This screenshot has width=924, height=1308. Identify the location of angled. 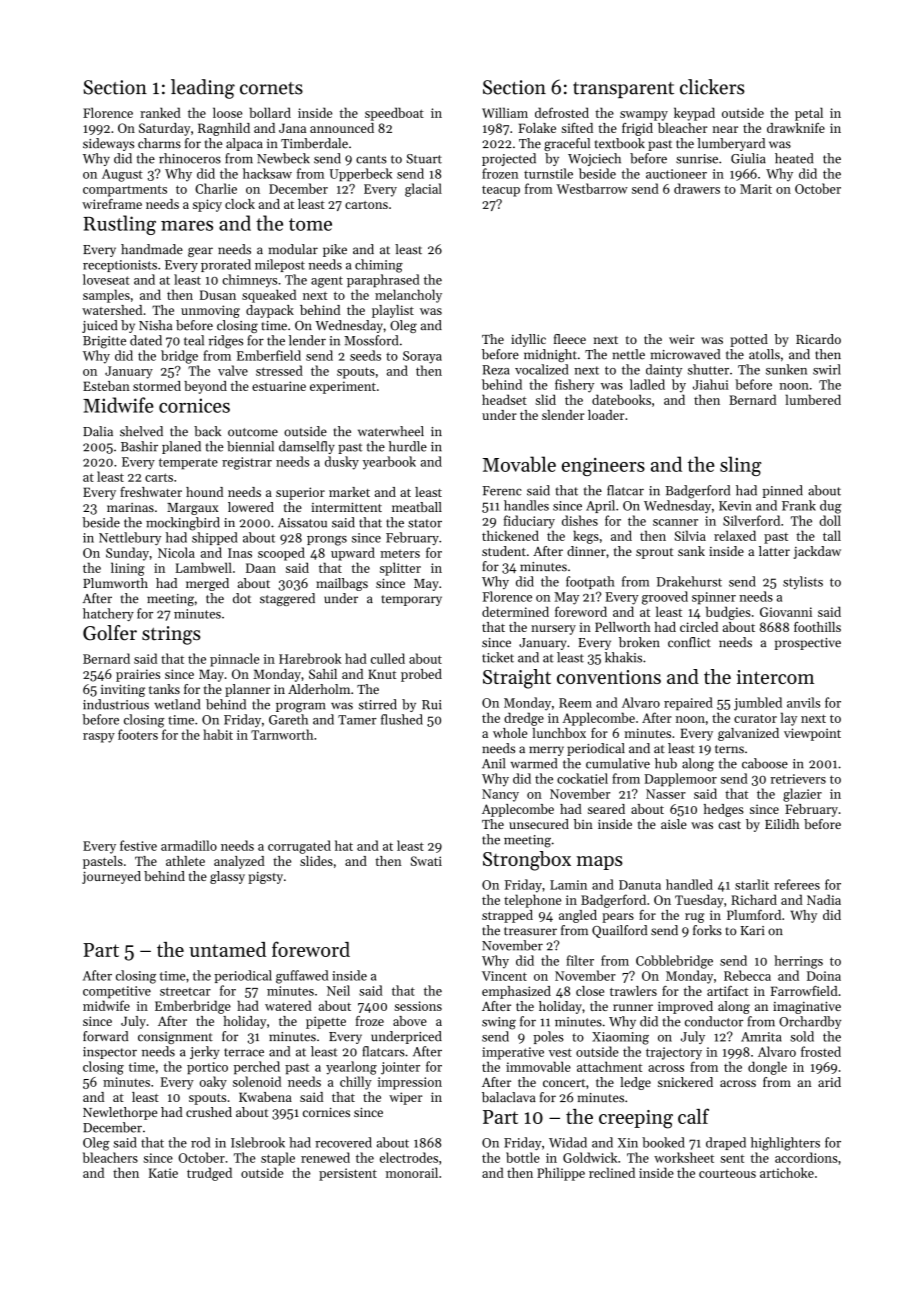
(578, 916).
